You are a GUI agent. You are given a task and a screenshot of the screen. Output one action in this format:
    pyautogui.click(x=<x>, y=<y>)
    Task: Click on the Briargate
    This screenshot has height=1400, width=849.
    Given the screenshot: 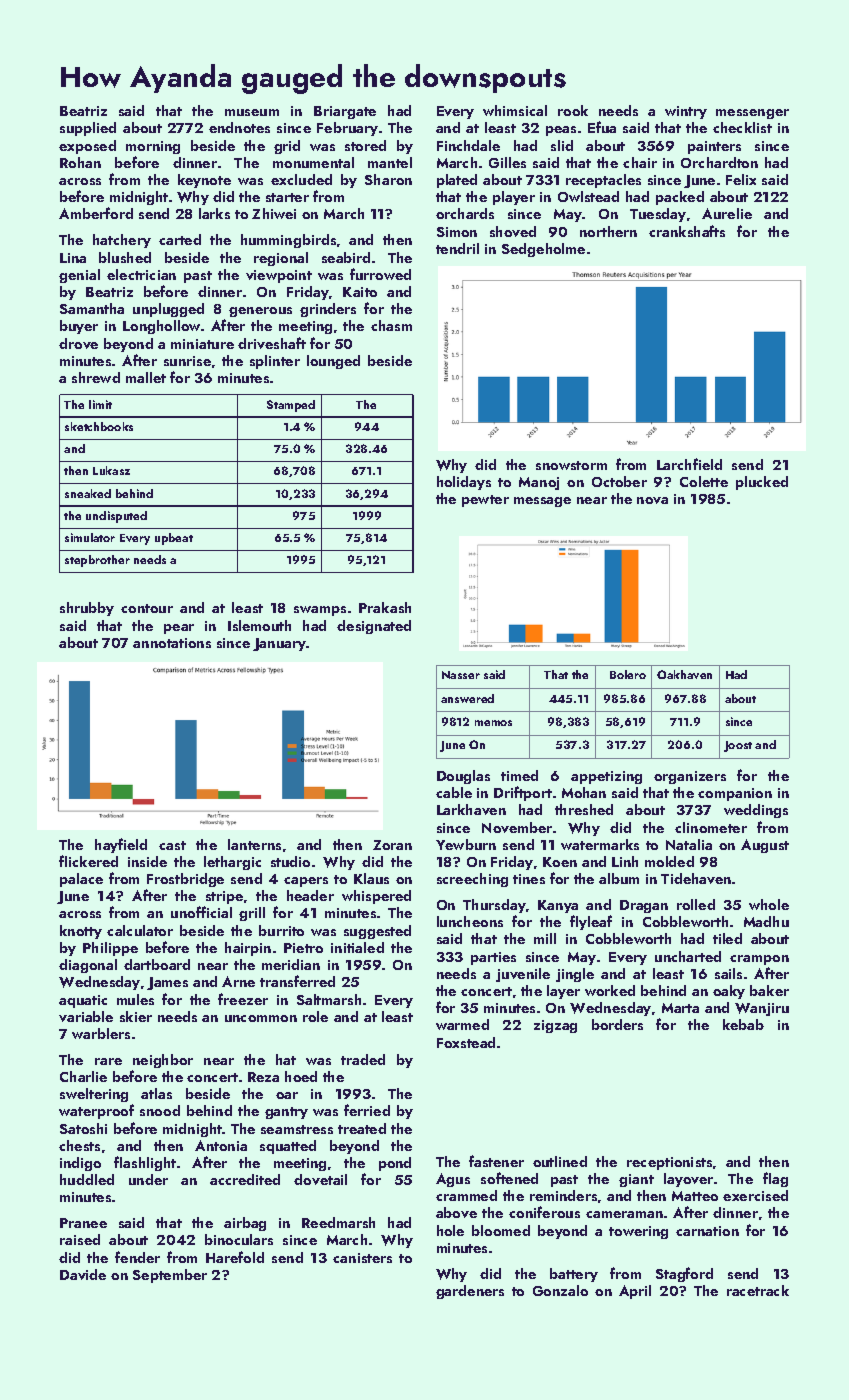 What is the action you would take?
    pyautogui.click(x=345, y=112)
